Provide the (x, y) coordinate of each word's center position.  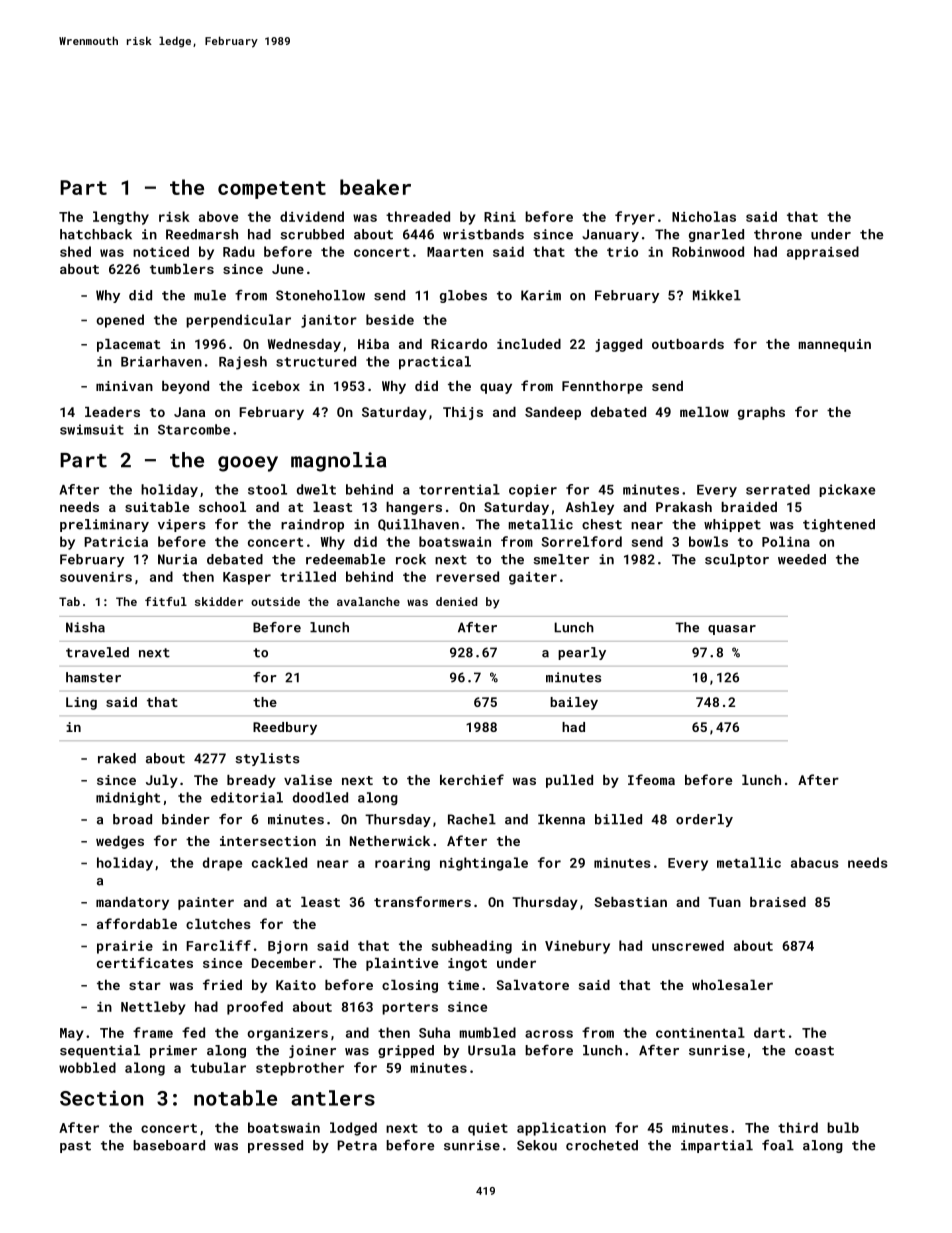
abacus (815, 862)
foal (778, 1145)
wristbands (483, 234)
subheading (472, 947)
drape (222, 864)
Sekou (537, 1145)
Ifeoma (651, 779)
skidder (219, 601)
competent (272, 190)
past (75, 1147)
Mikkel (717, 295)
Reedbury (285, 728)
